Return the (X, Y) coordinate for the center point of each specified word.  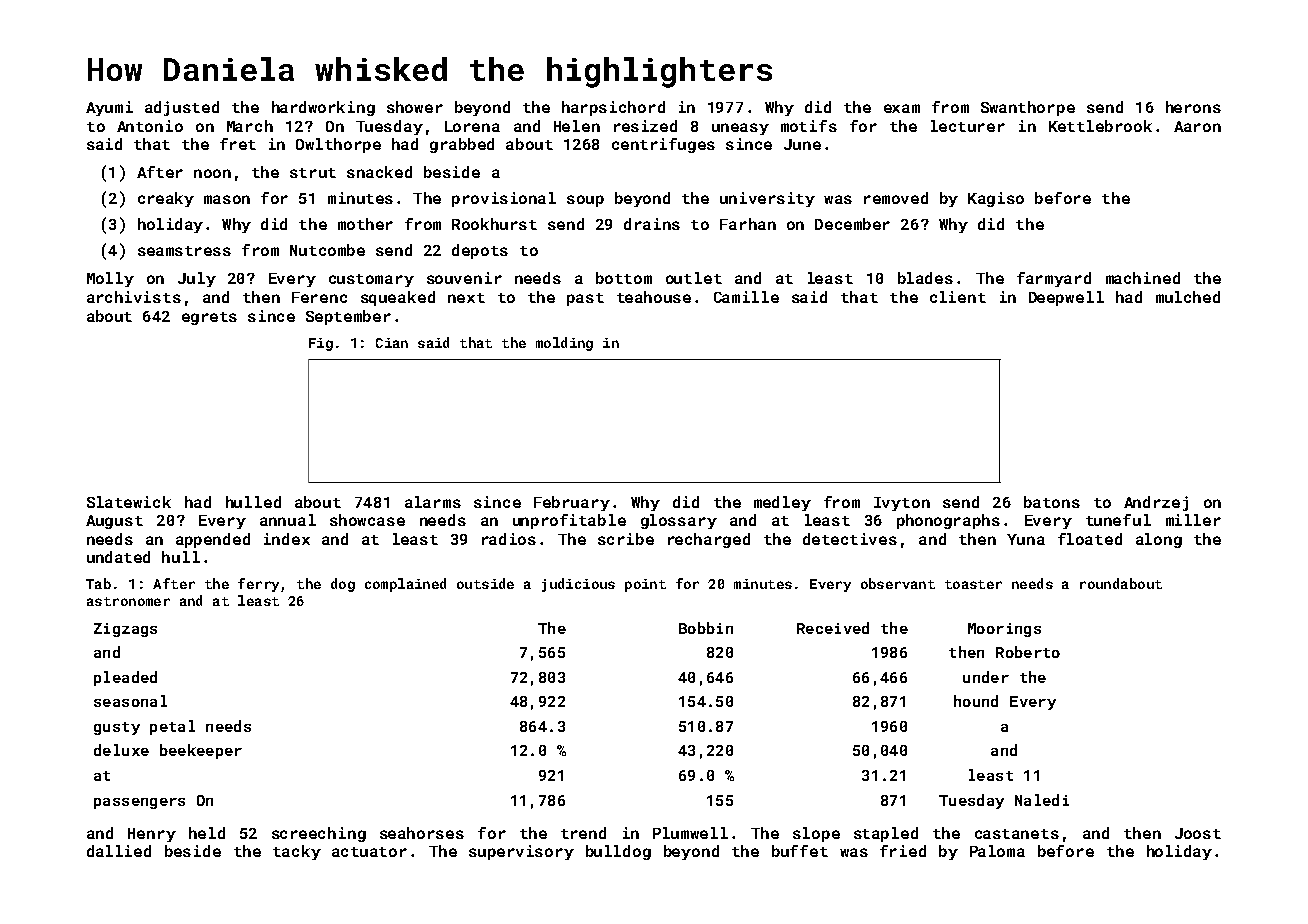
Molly (110, 279)
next (466, 298)
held (207, 833)
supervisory (521, 852)
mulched (1188, 297)
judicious (578, 585)
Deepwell (1066, 298)
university (767, 199)
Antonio (150, 126)
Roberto (1028, 652)
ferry (258, 585)
